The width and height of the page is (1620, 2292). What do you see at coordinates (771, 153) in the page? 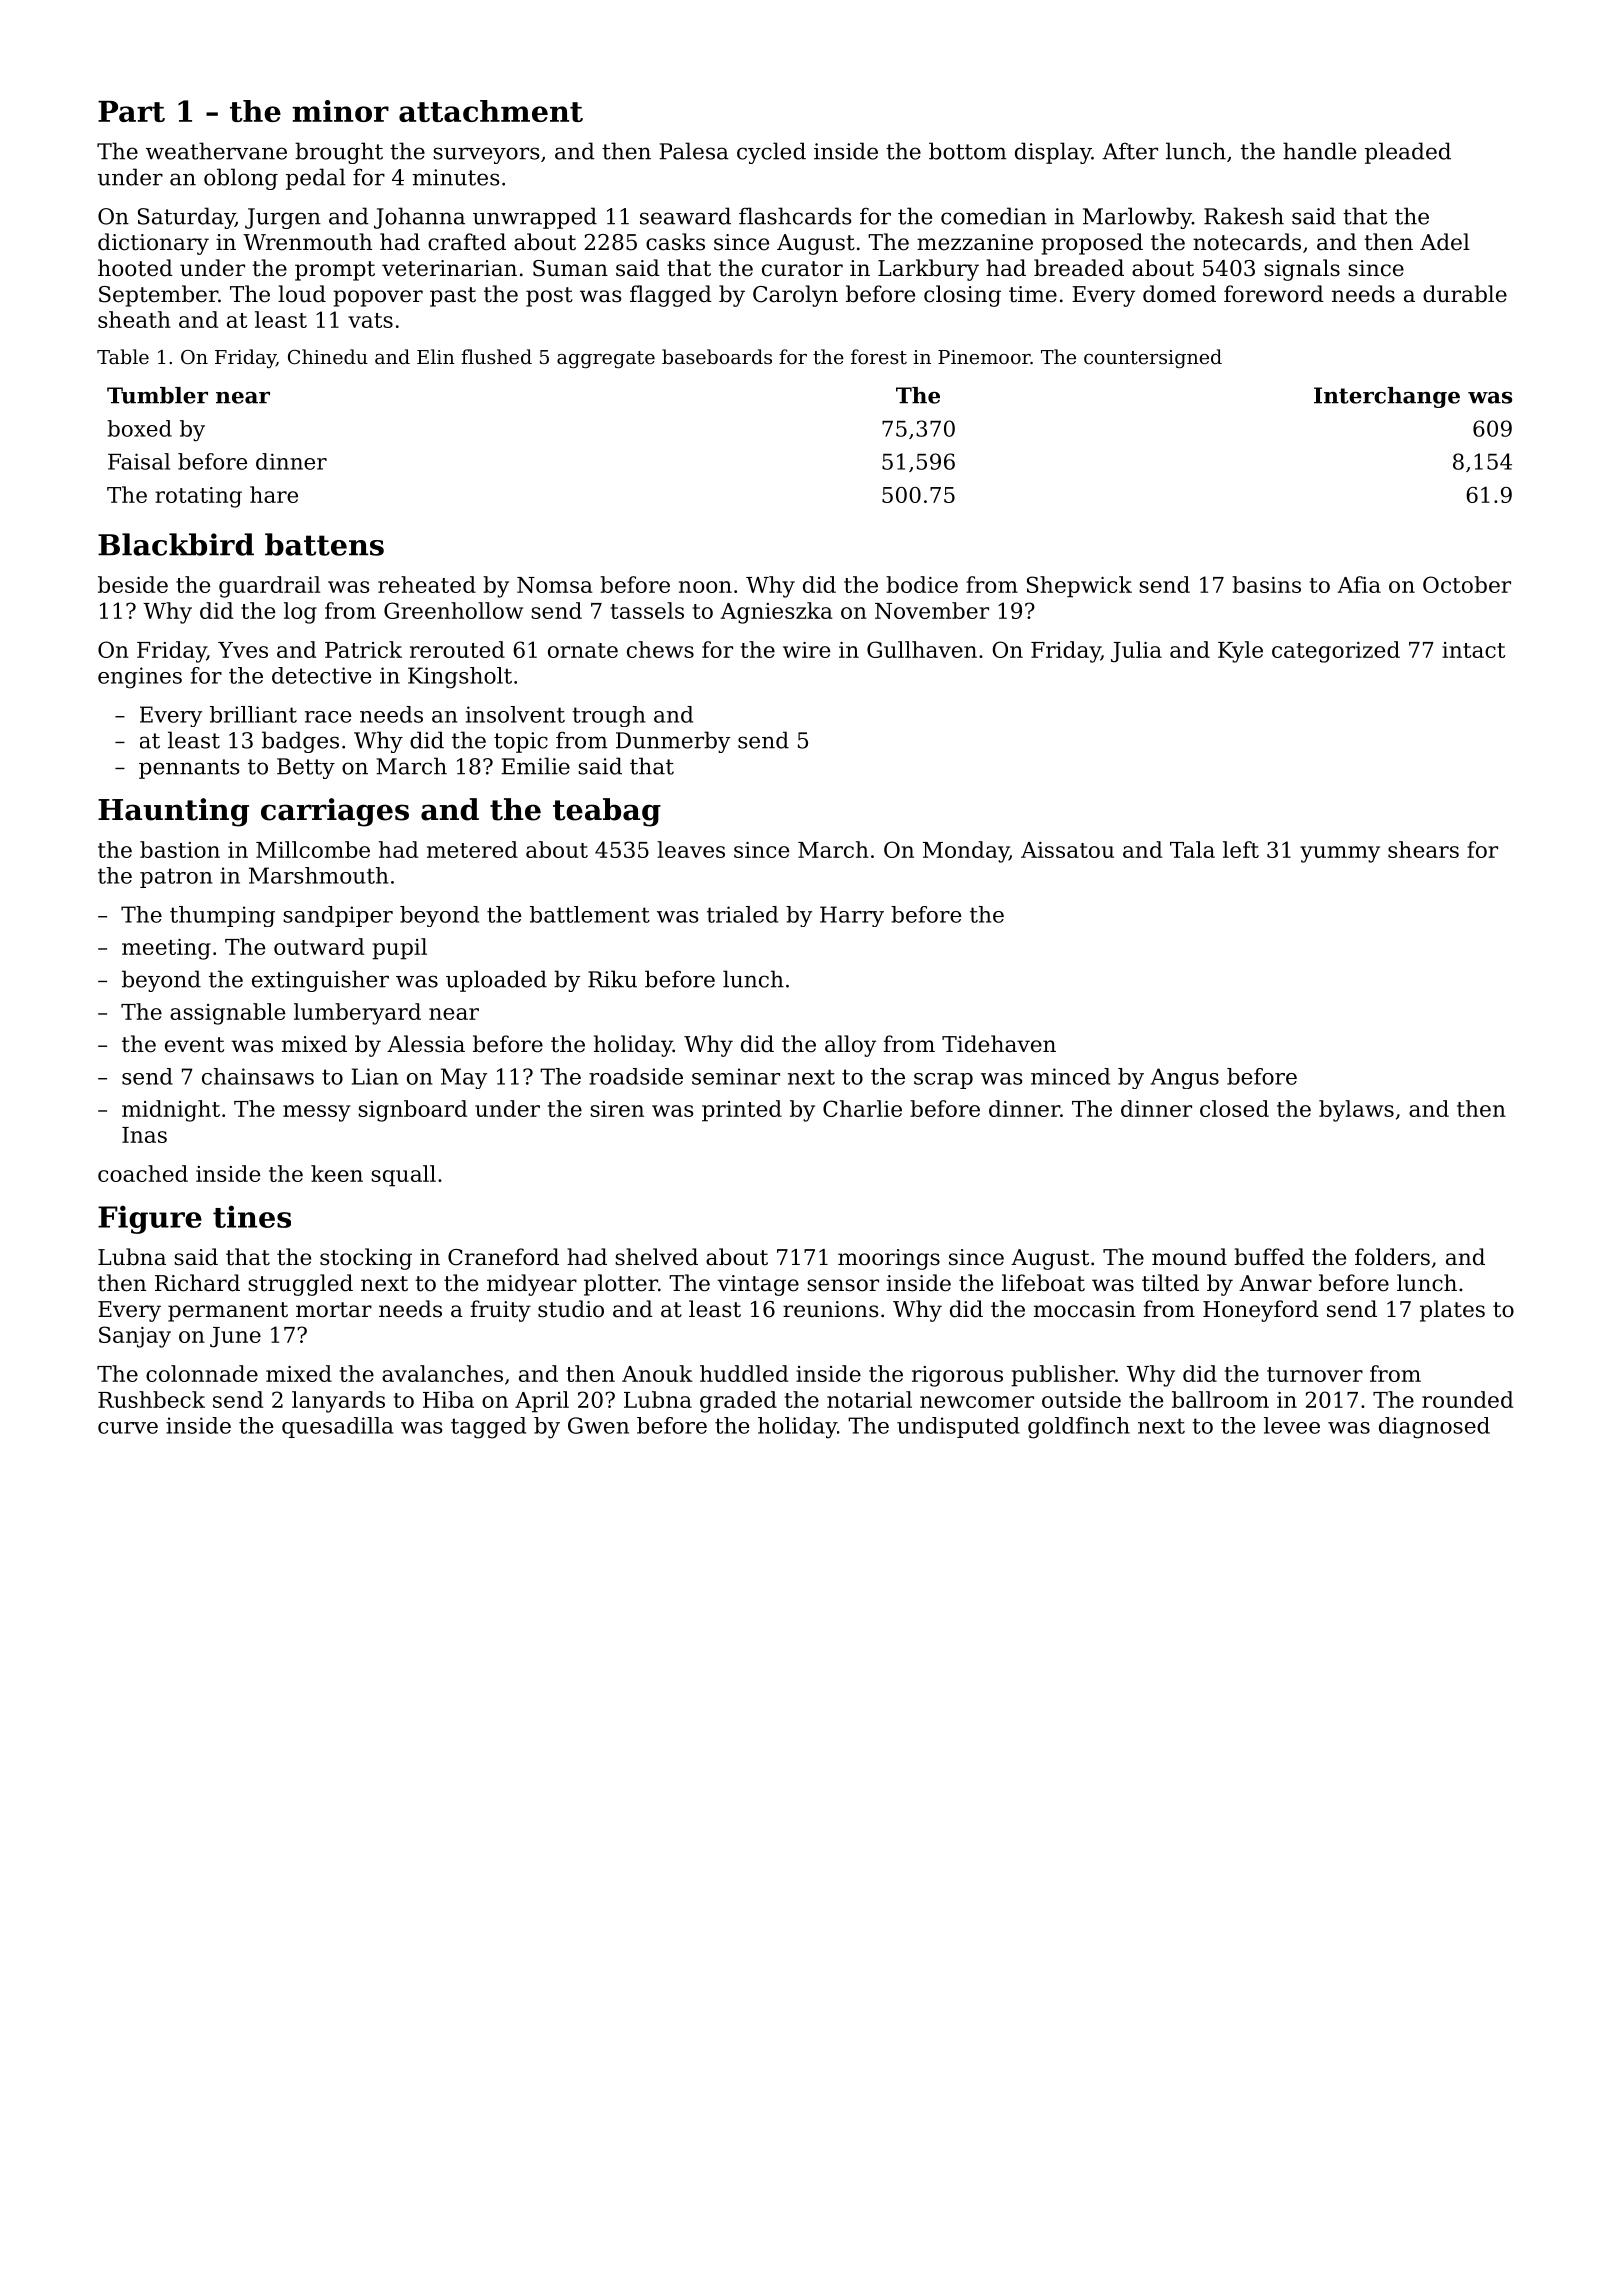
I see `cycled` at bounding box center [771, 153].
